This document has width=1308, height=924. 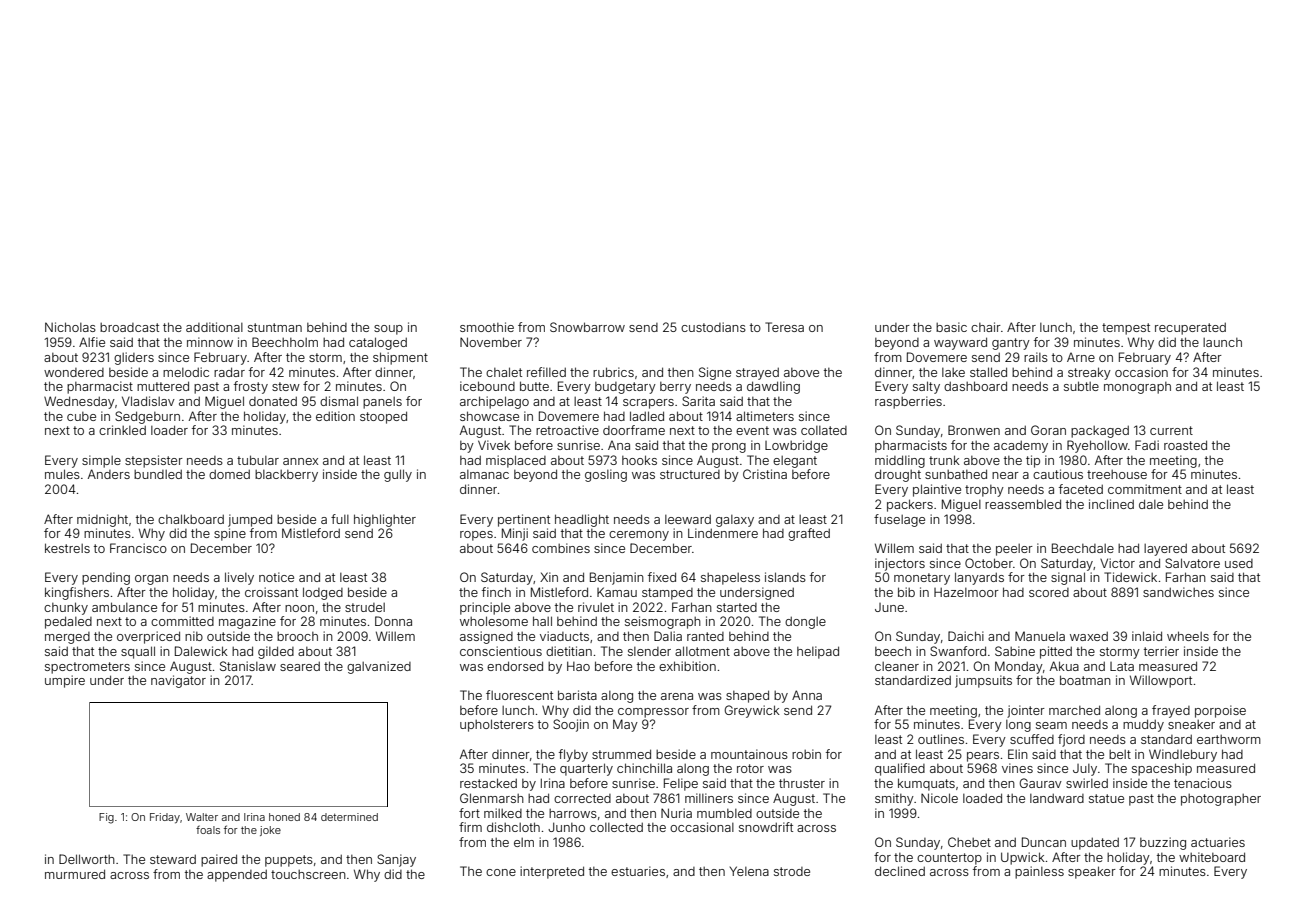 I want to click on muddy, so click(x=1143, y=725).
